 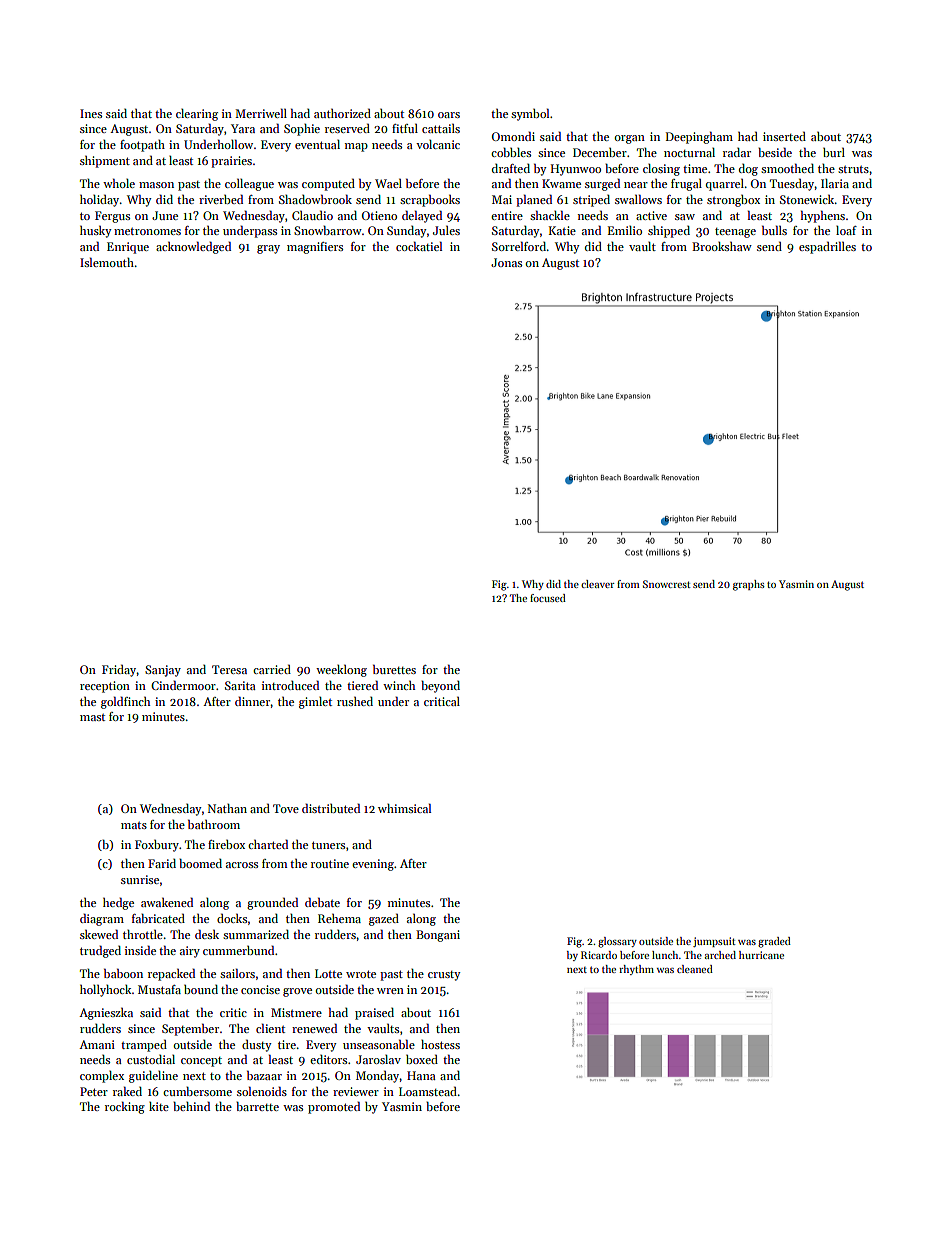 What do you see at coordinates (761, 955) in the screenshot?
I see `hurricane` at bounding box center [761, 955].
